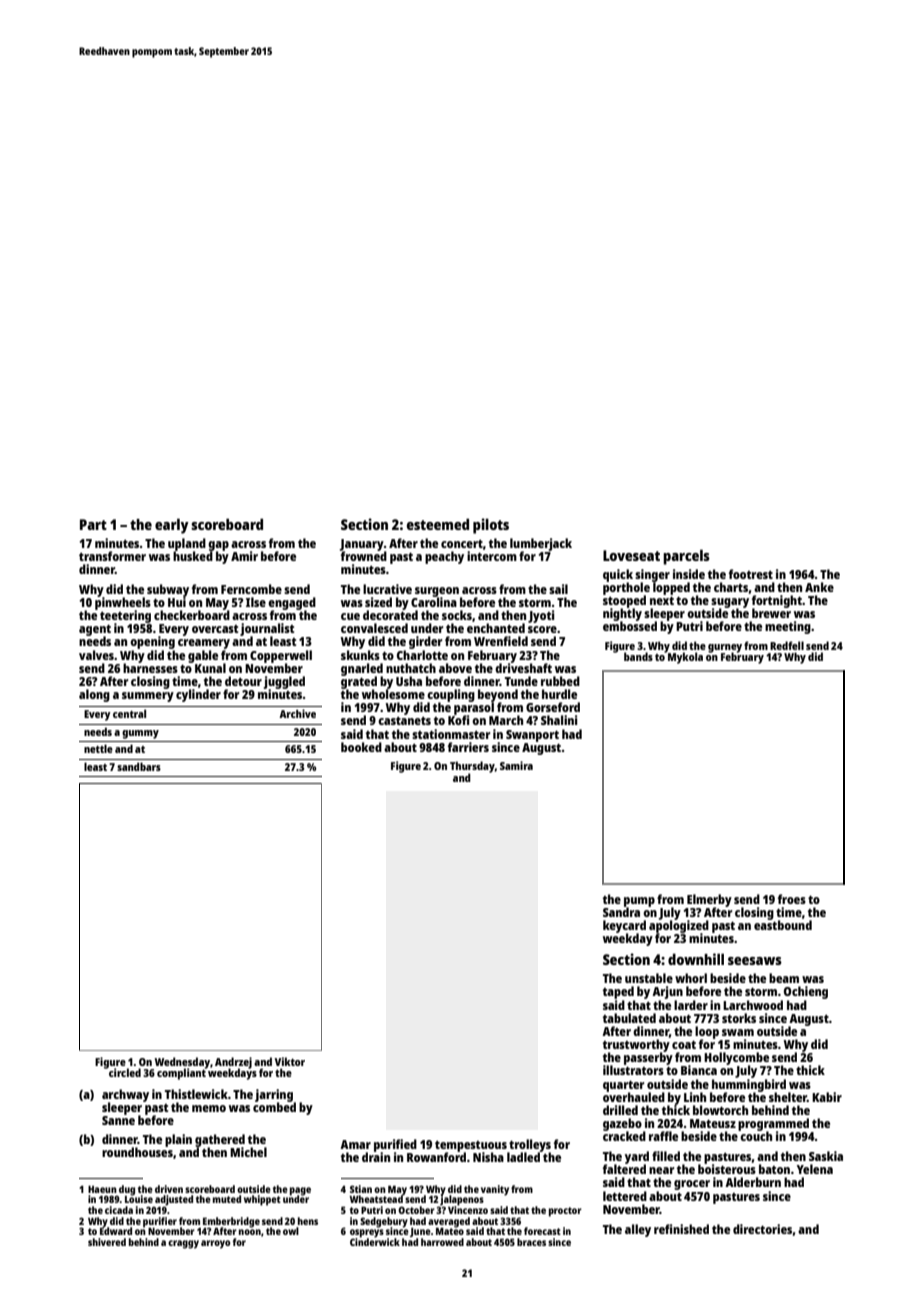 This page has height=1308, width=924. What do you see at coordinates (102, 1189) in the page?
I see `Haeun` at bounding box center [102, 1189].
